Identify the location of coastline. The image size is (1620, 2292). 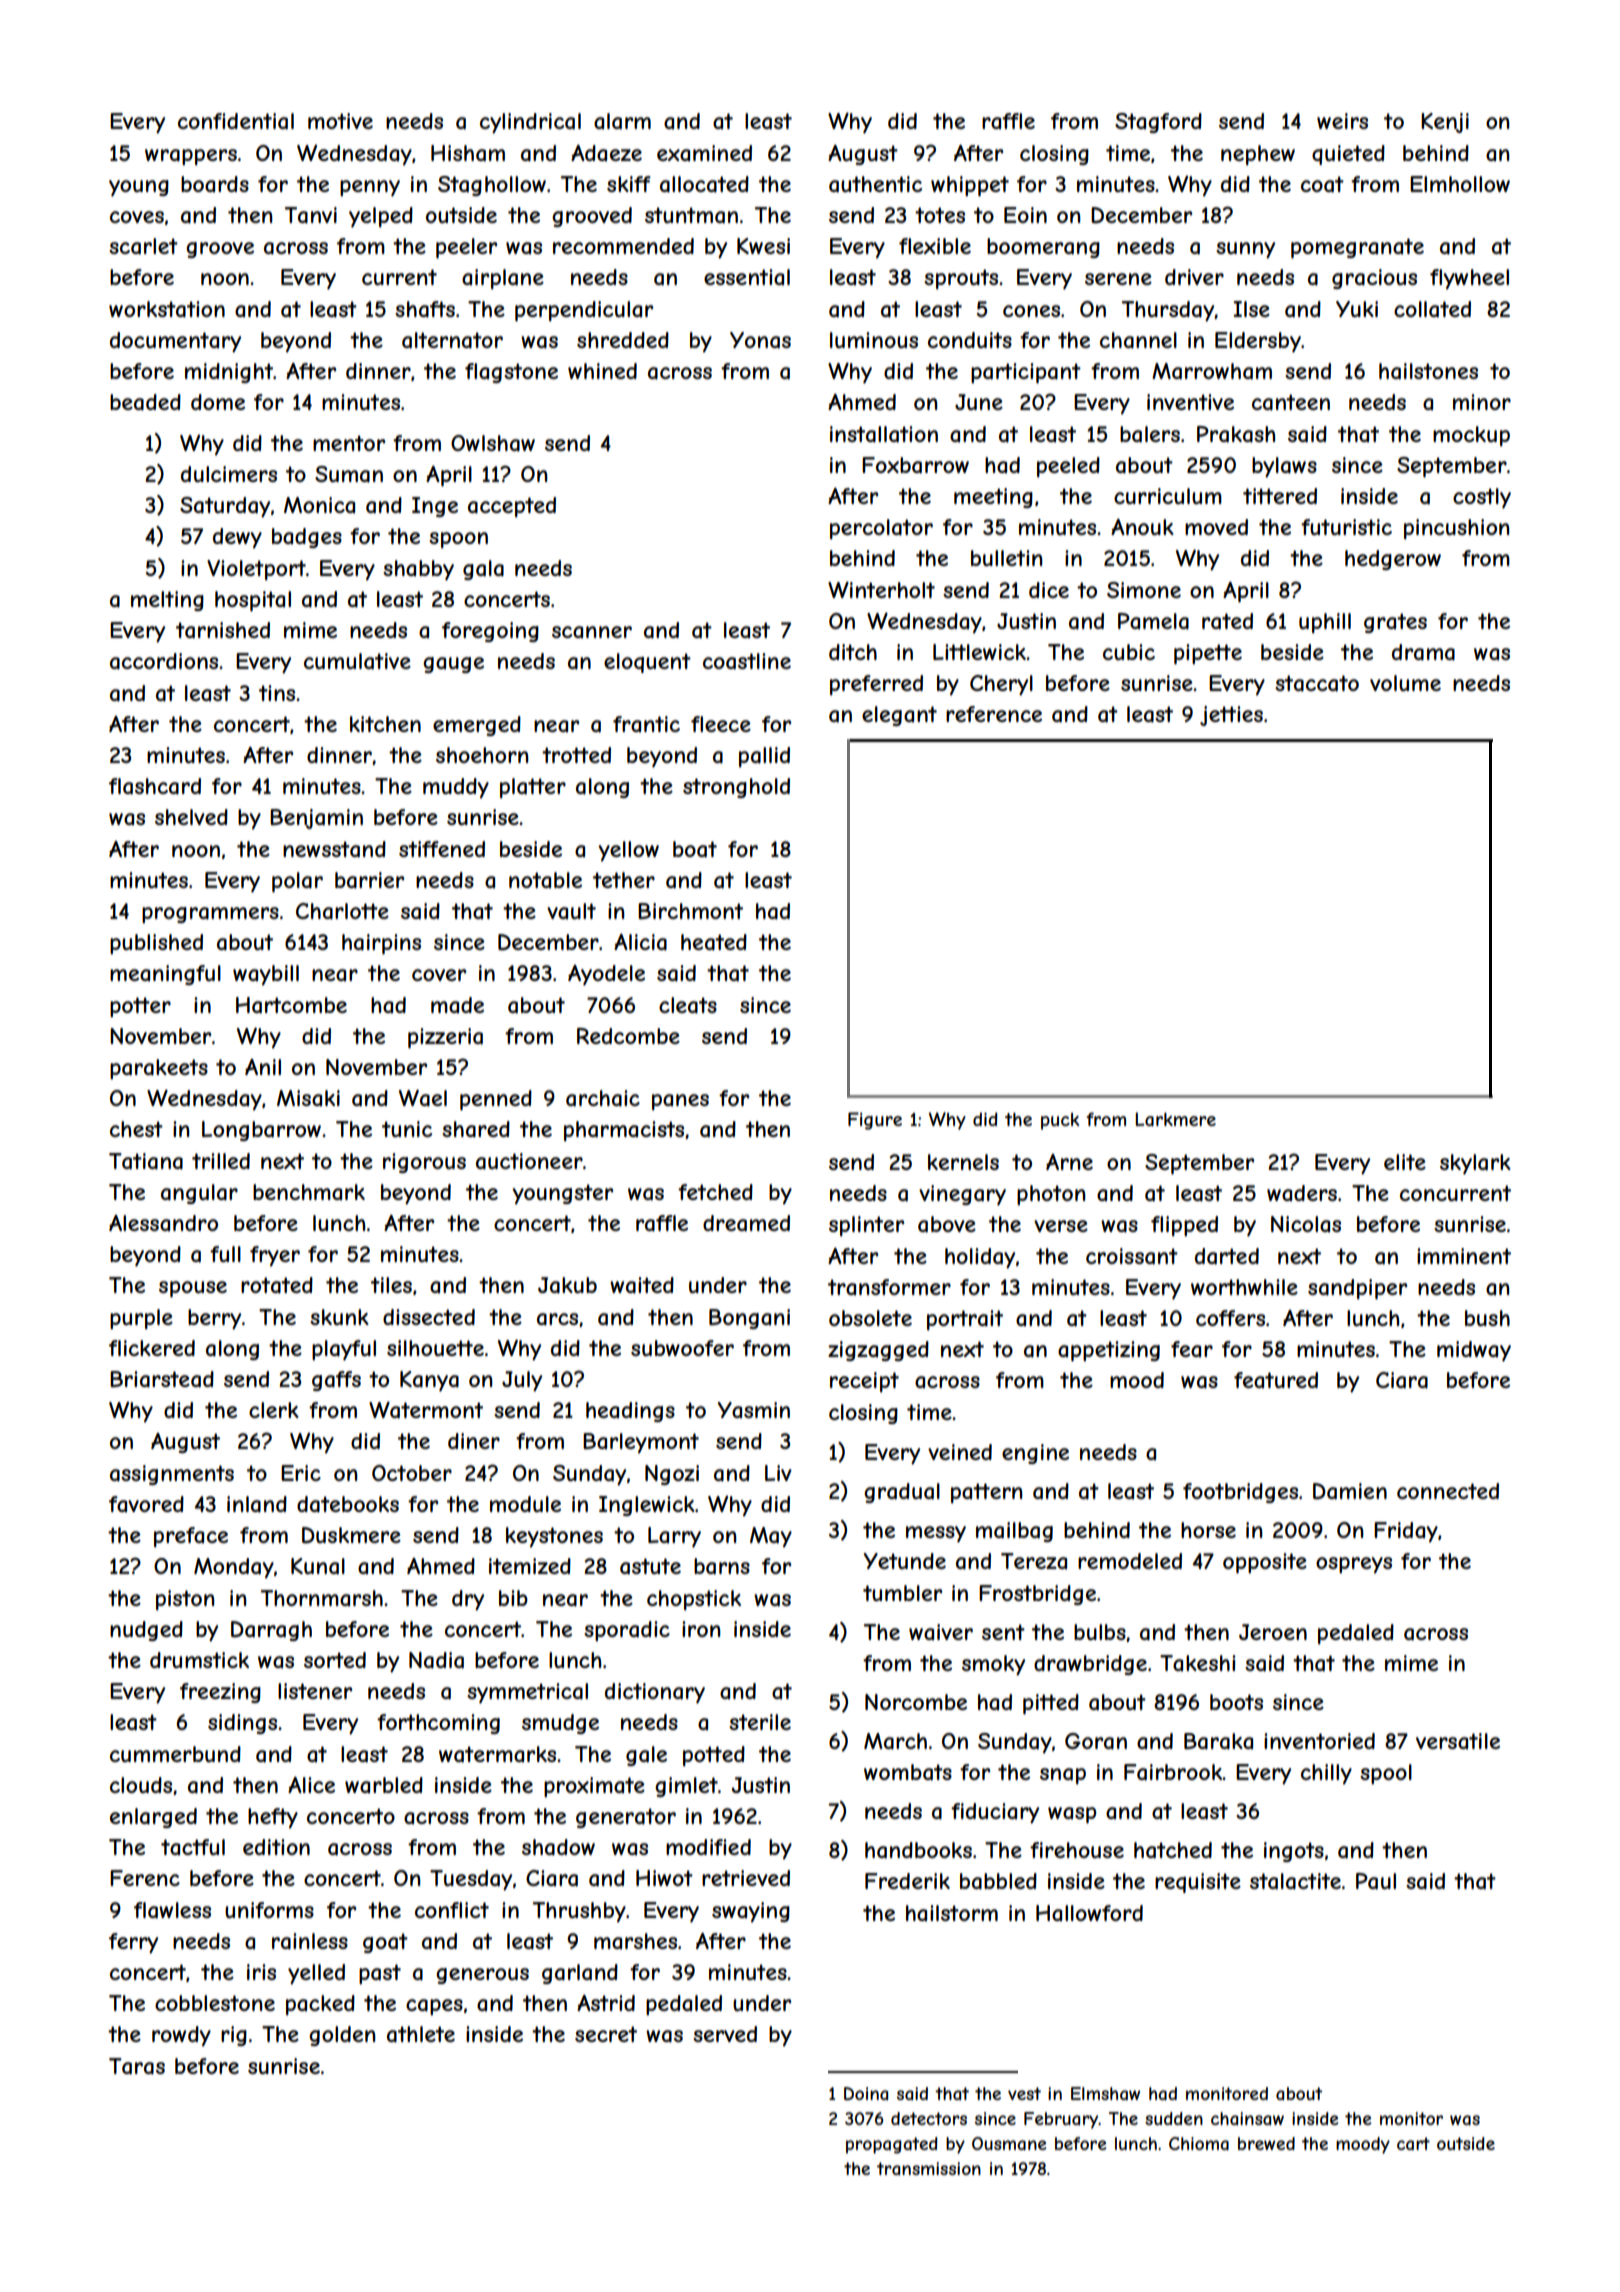
(747, 661).
